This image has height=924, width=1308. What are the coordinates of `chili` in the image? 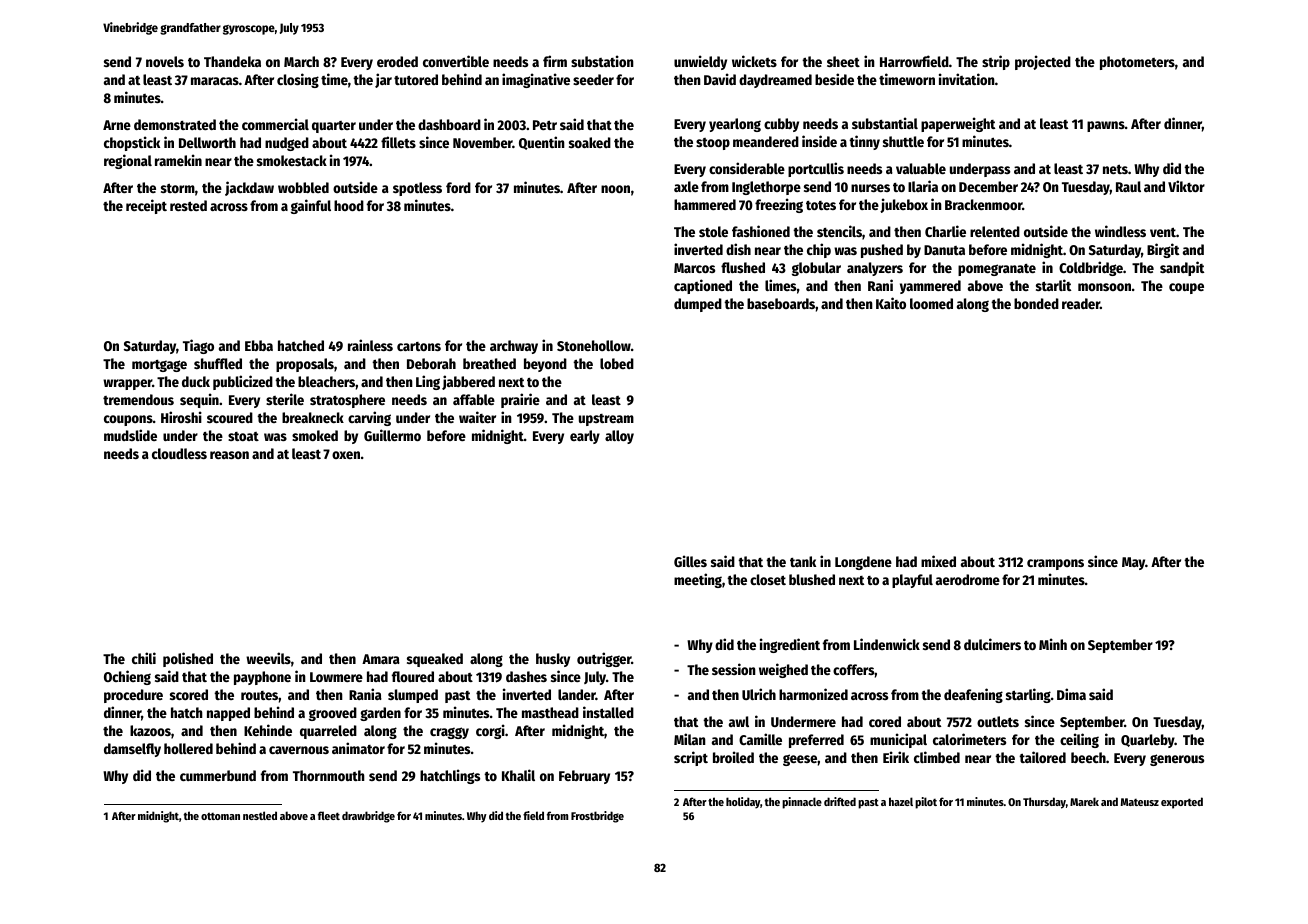 It's located at (144, 658).
